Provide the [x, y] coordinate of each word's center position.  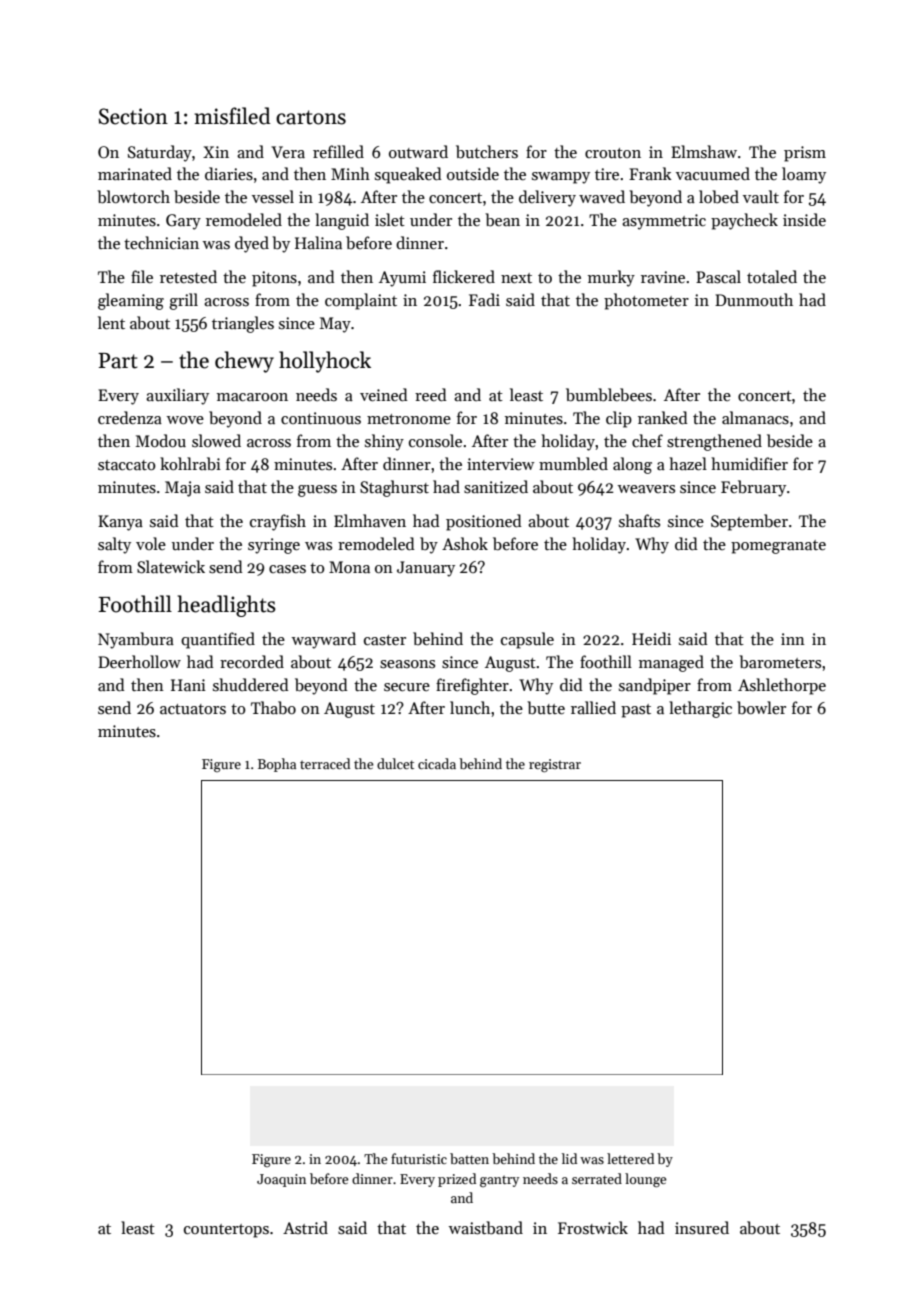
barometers [780, 662]
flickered [464, 276]
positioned [484, 522]
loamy [804, 175]
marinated [135, 173]
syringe [274, 546]
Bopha [277, 765]
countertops [226, 1231]
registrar [555, 765]
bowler [761, 707]
